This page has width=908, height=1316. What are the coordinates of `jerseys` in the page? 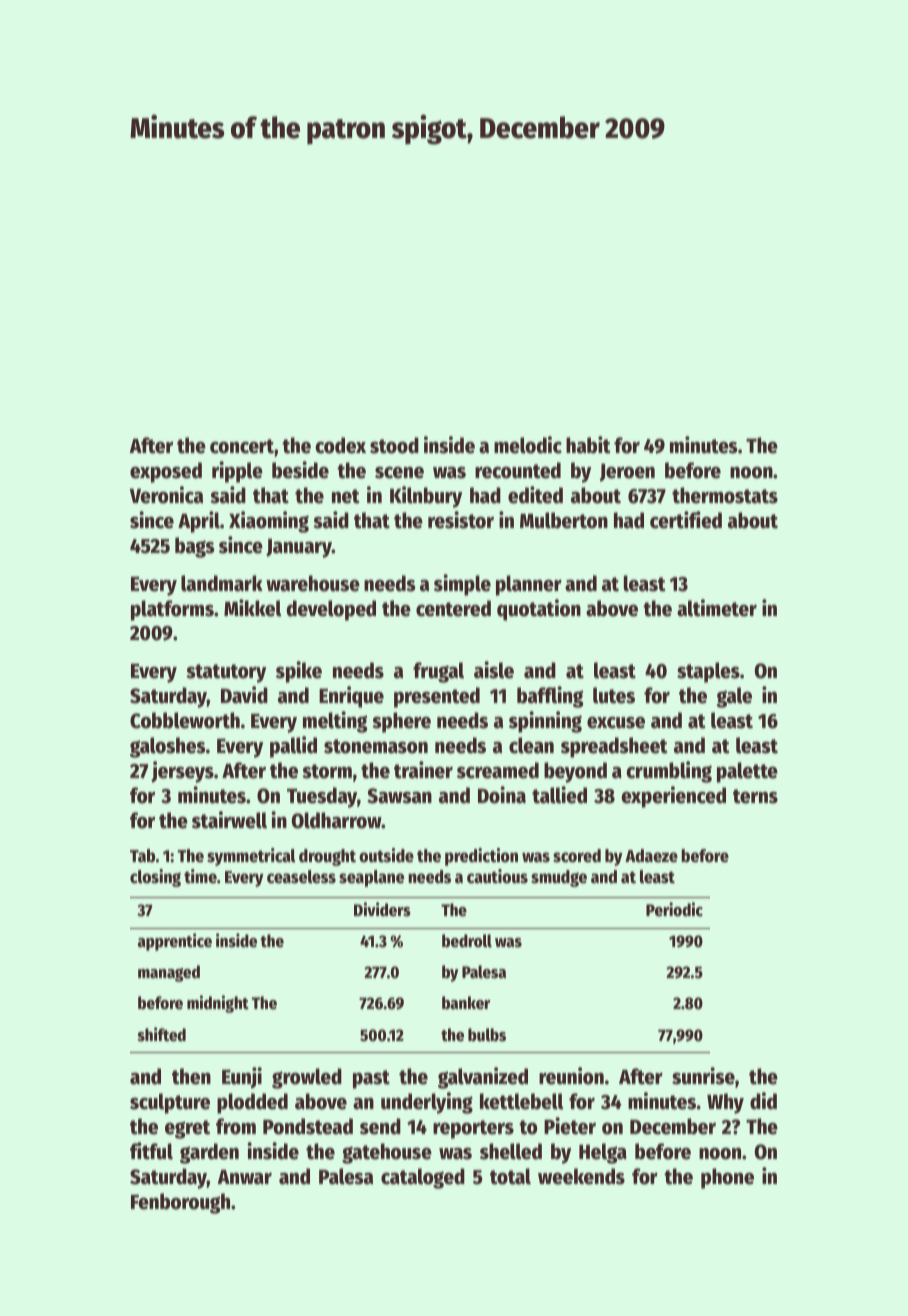 It's located at (182, 772).
